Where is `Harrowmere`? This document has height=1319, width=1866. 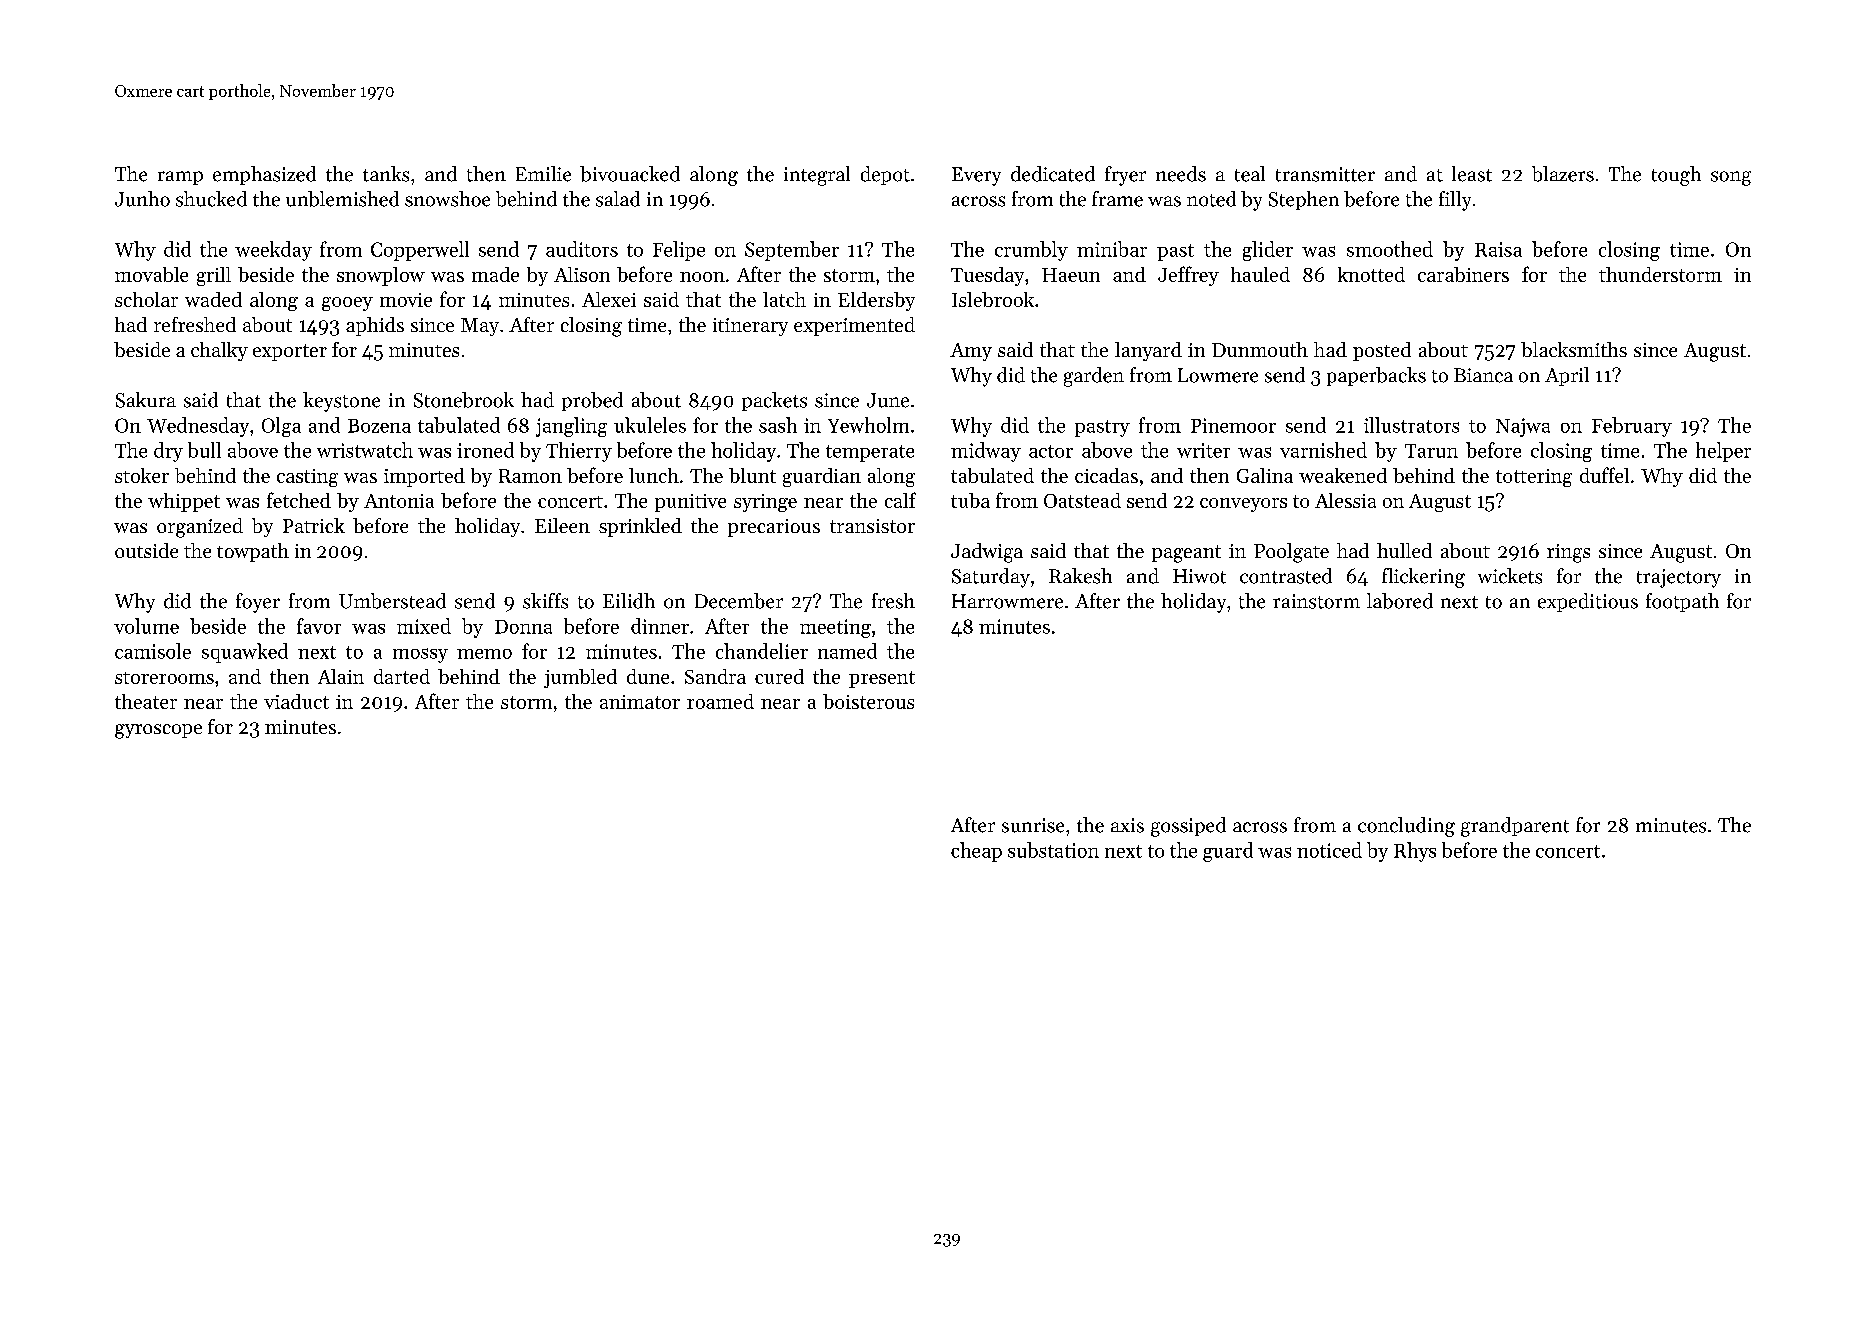 Harrowmere is located at coordinates (1007, 601).
